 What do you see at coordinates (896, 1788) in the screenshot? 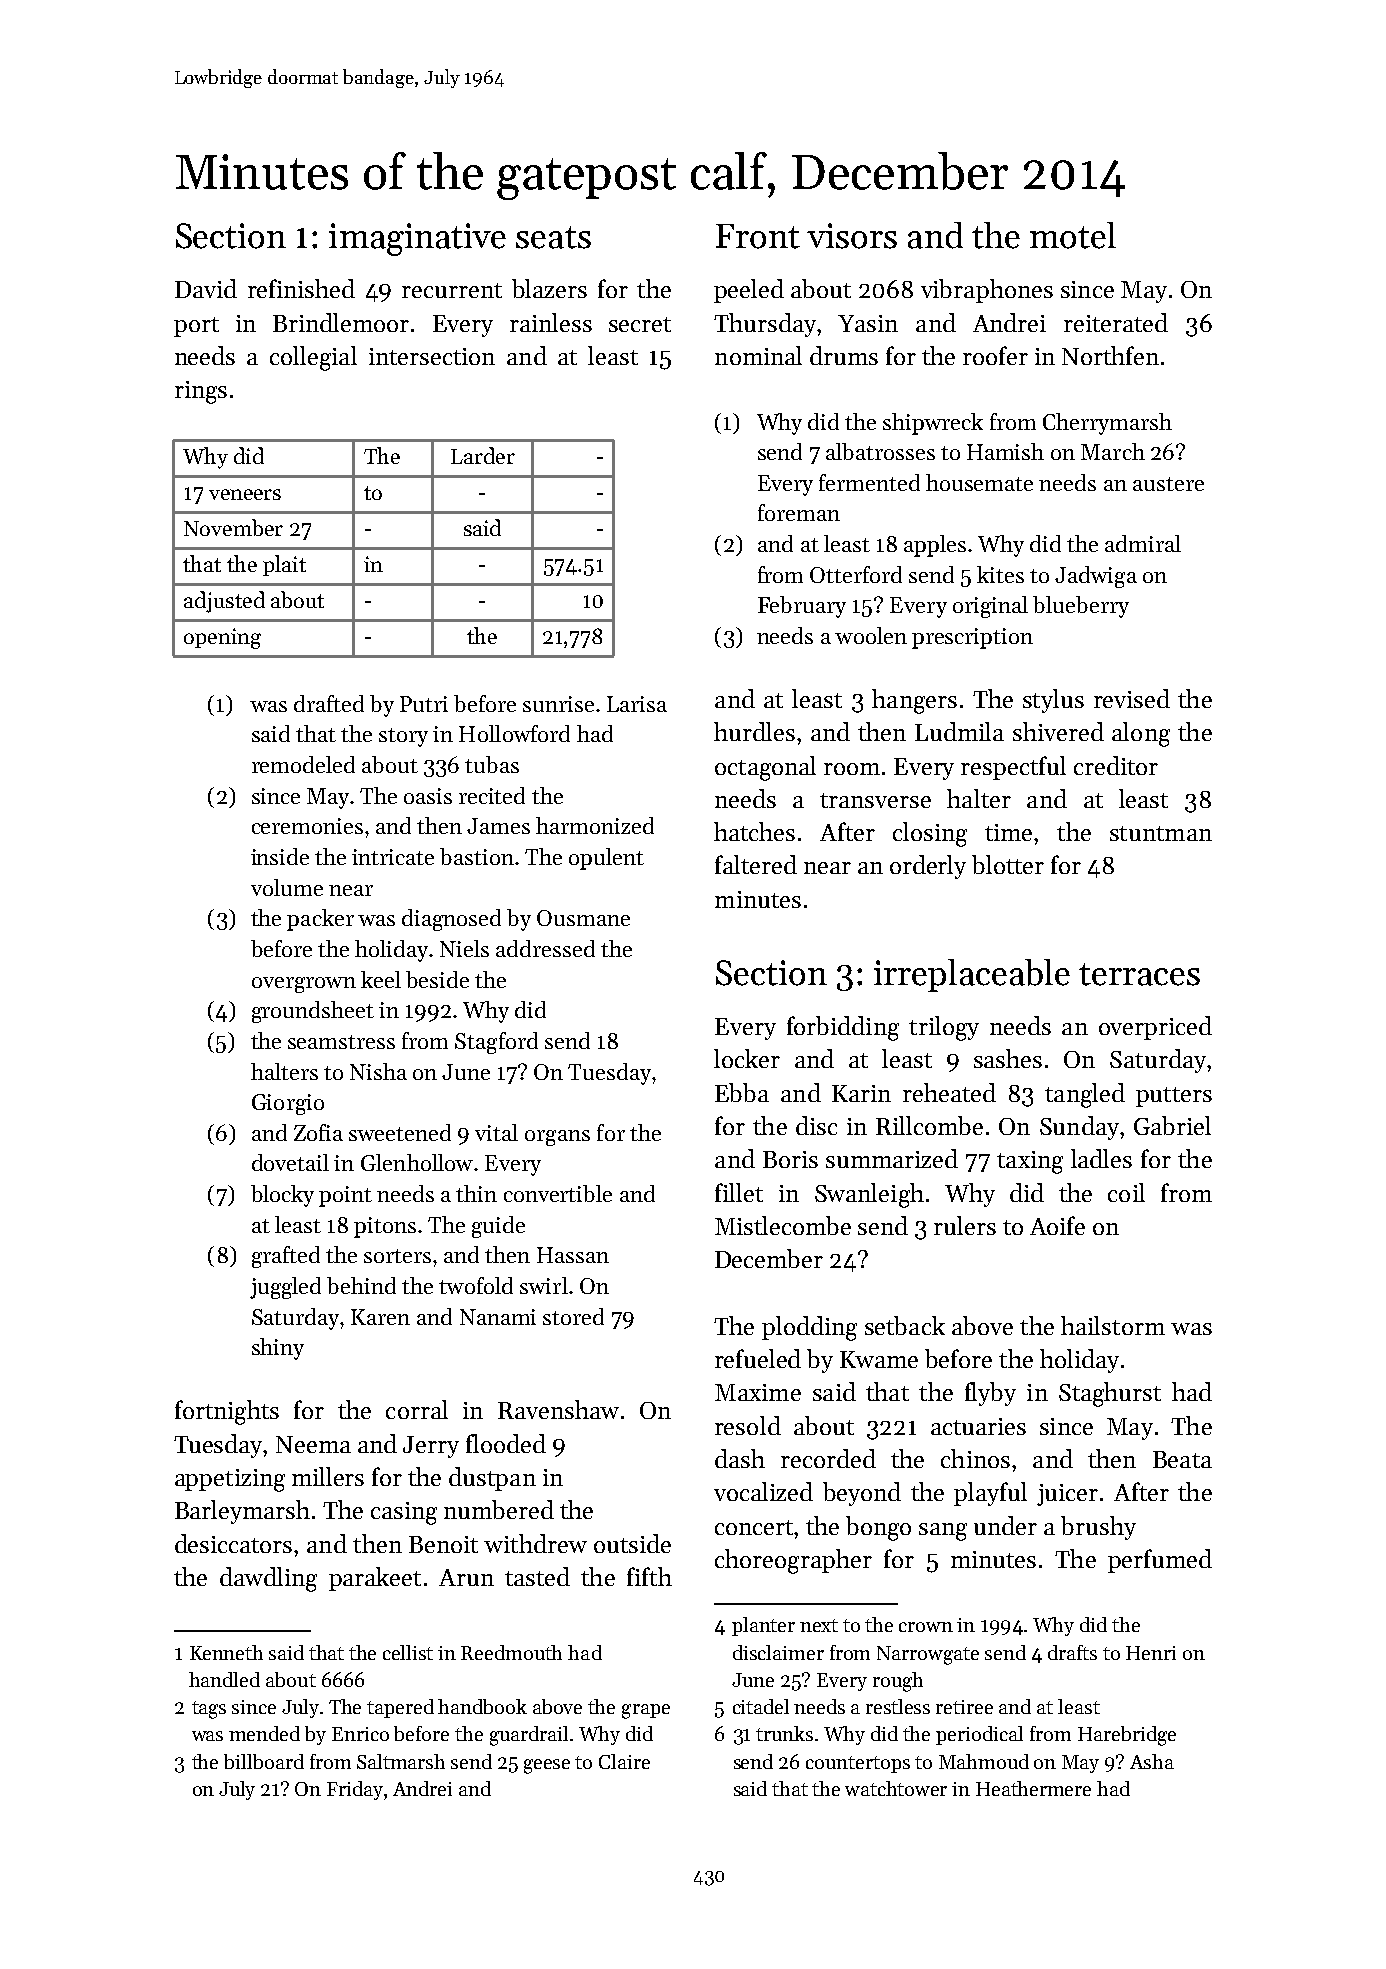
I see `watchtower` at bounding box center [896, 1788].
